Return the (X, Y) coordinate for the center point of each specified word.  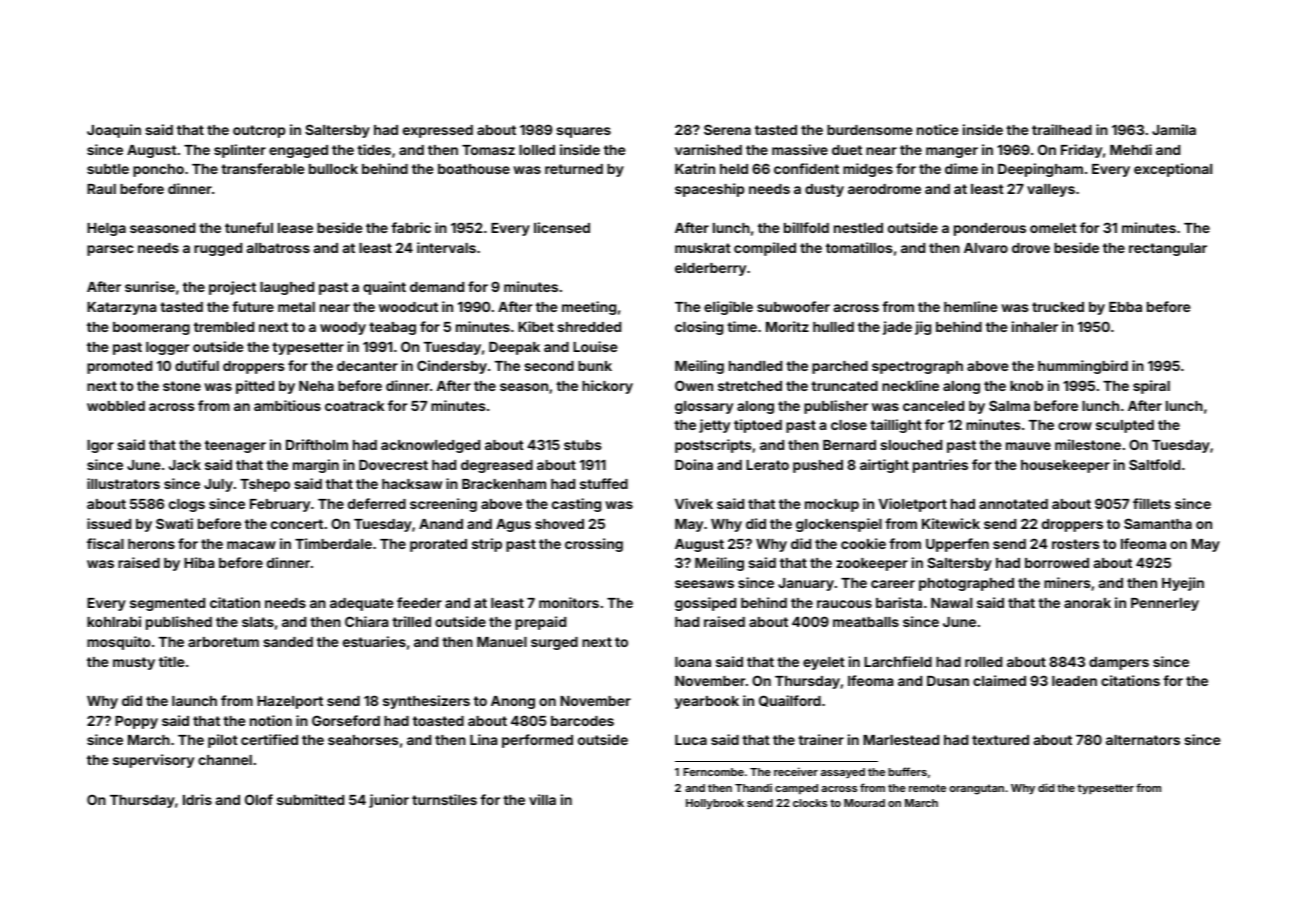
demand (437, 287)
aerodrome (884, 189)
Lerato (767, 465)
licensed (562, 227)
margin (316, 466)
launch (194, 701)
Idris (197, 799)
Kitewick (951, 523)
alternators (1143, 740)
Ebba (1125, 307)
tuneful (249, 227)
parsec (110, 250)
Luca (691, 740)
